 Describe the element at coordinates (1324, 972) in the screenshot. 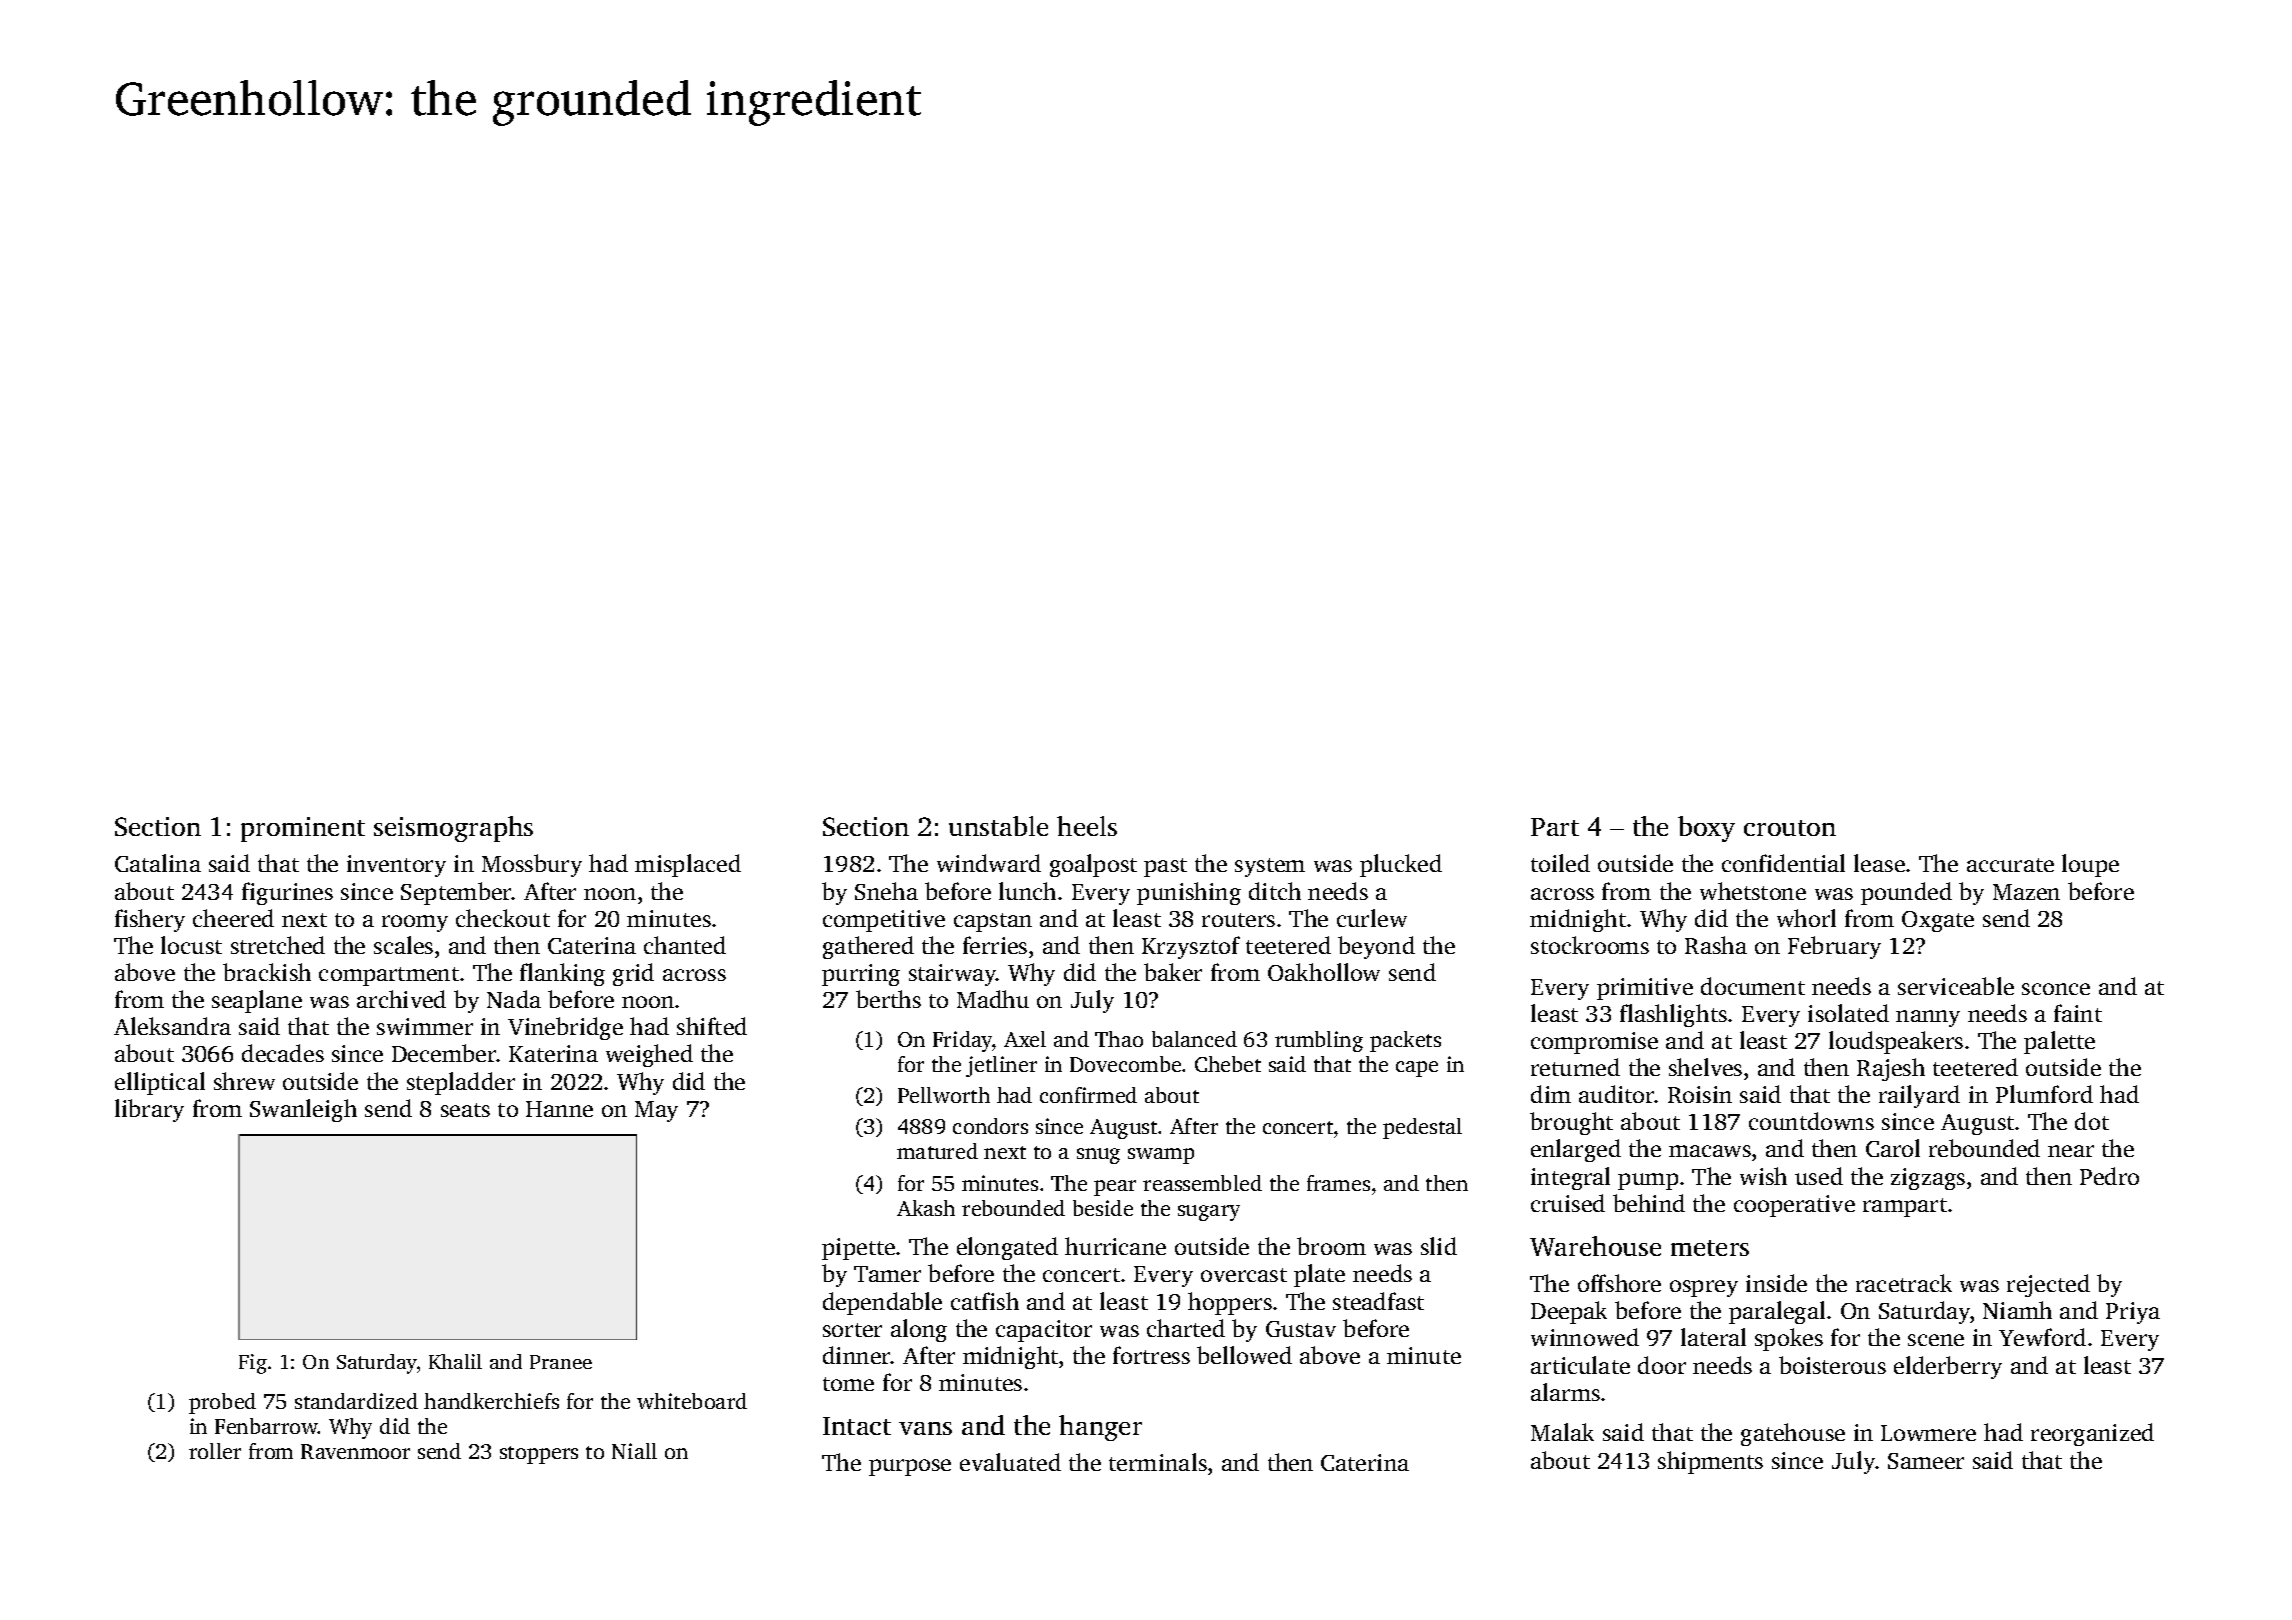

I see `Oakhollow` at that location.
